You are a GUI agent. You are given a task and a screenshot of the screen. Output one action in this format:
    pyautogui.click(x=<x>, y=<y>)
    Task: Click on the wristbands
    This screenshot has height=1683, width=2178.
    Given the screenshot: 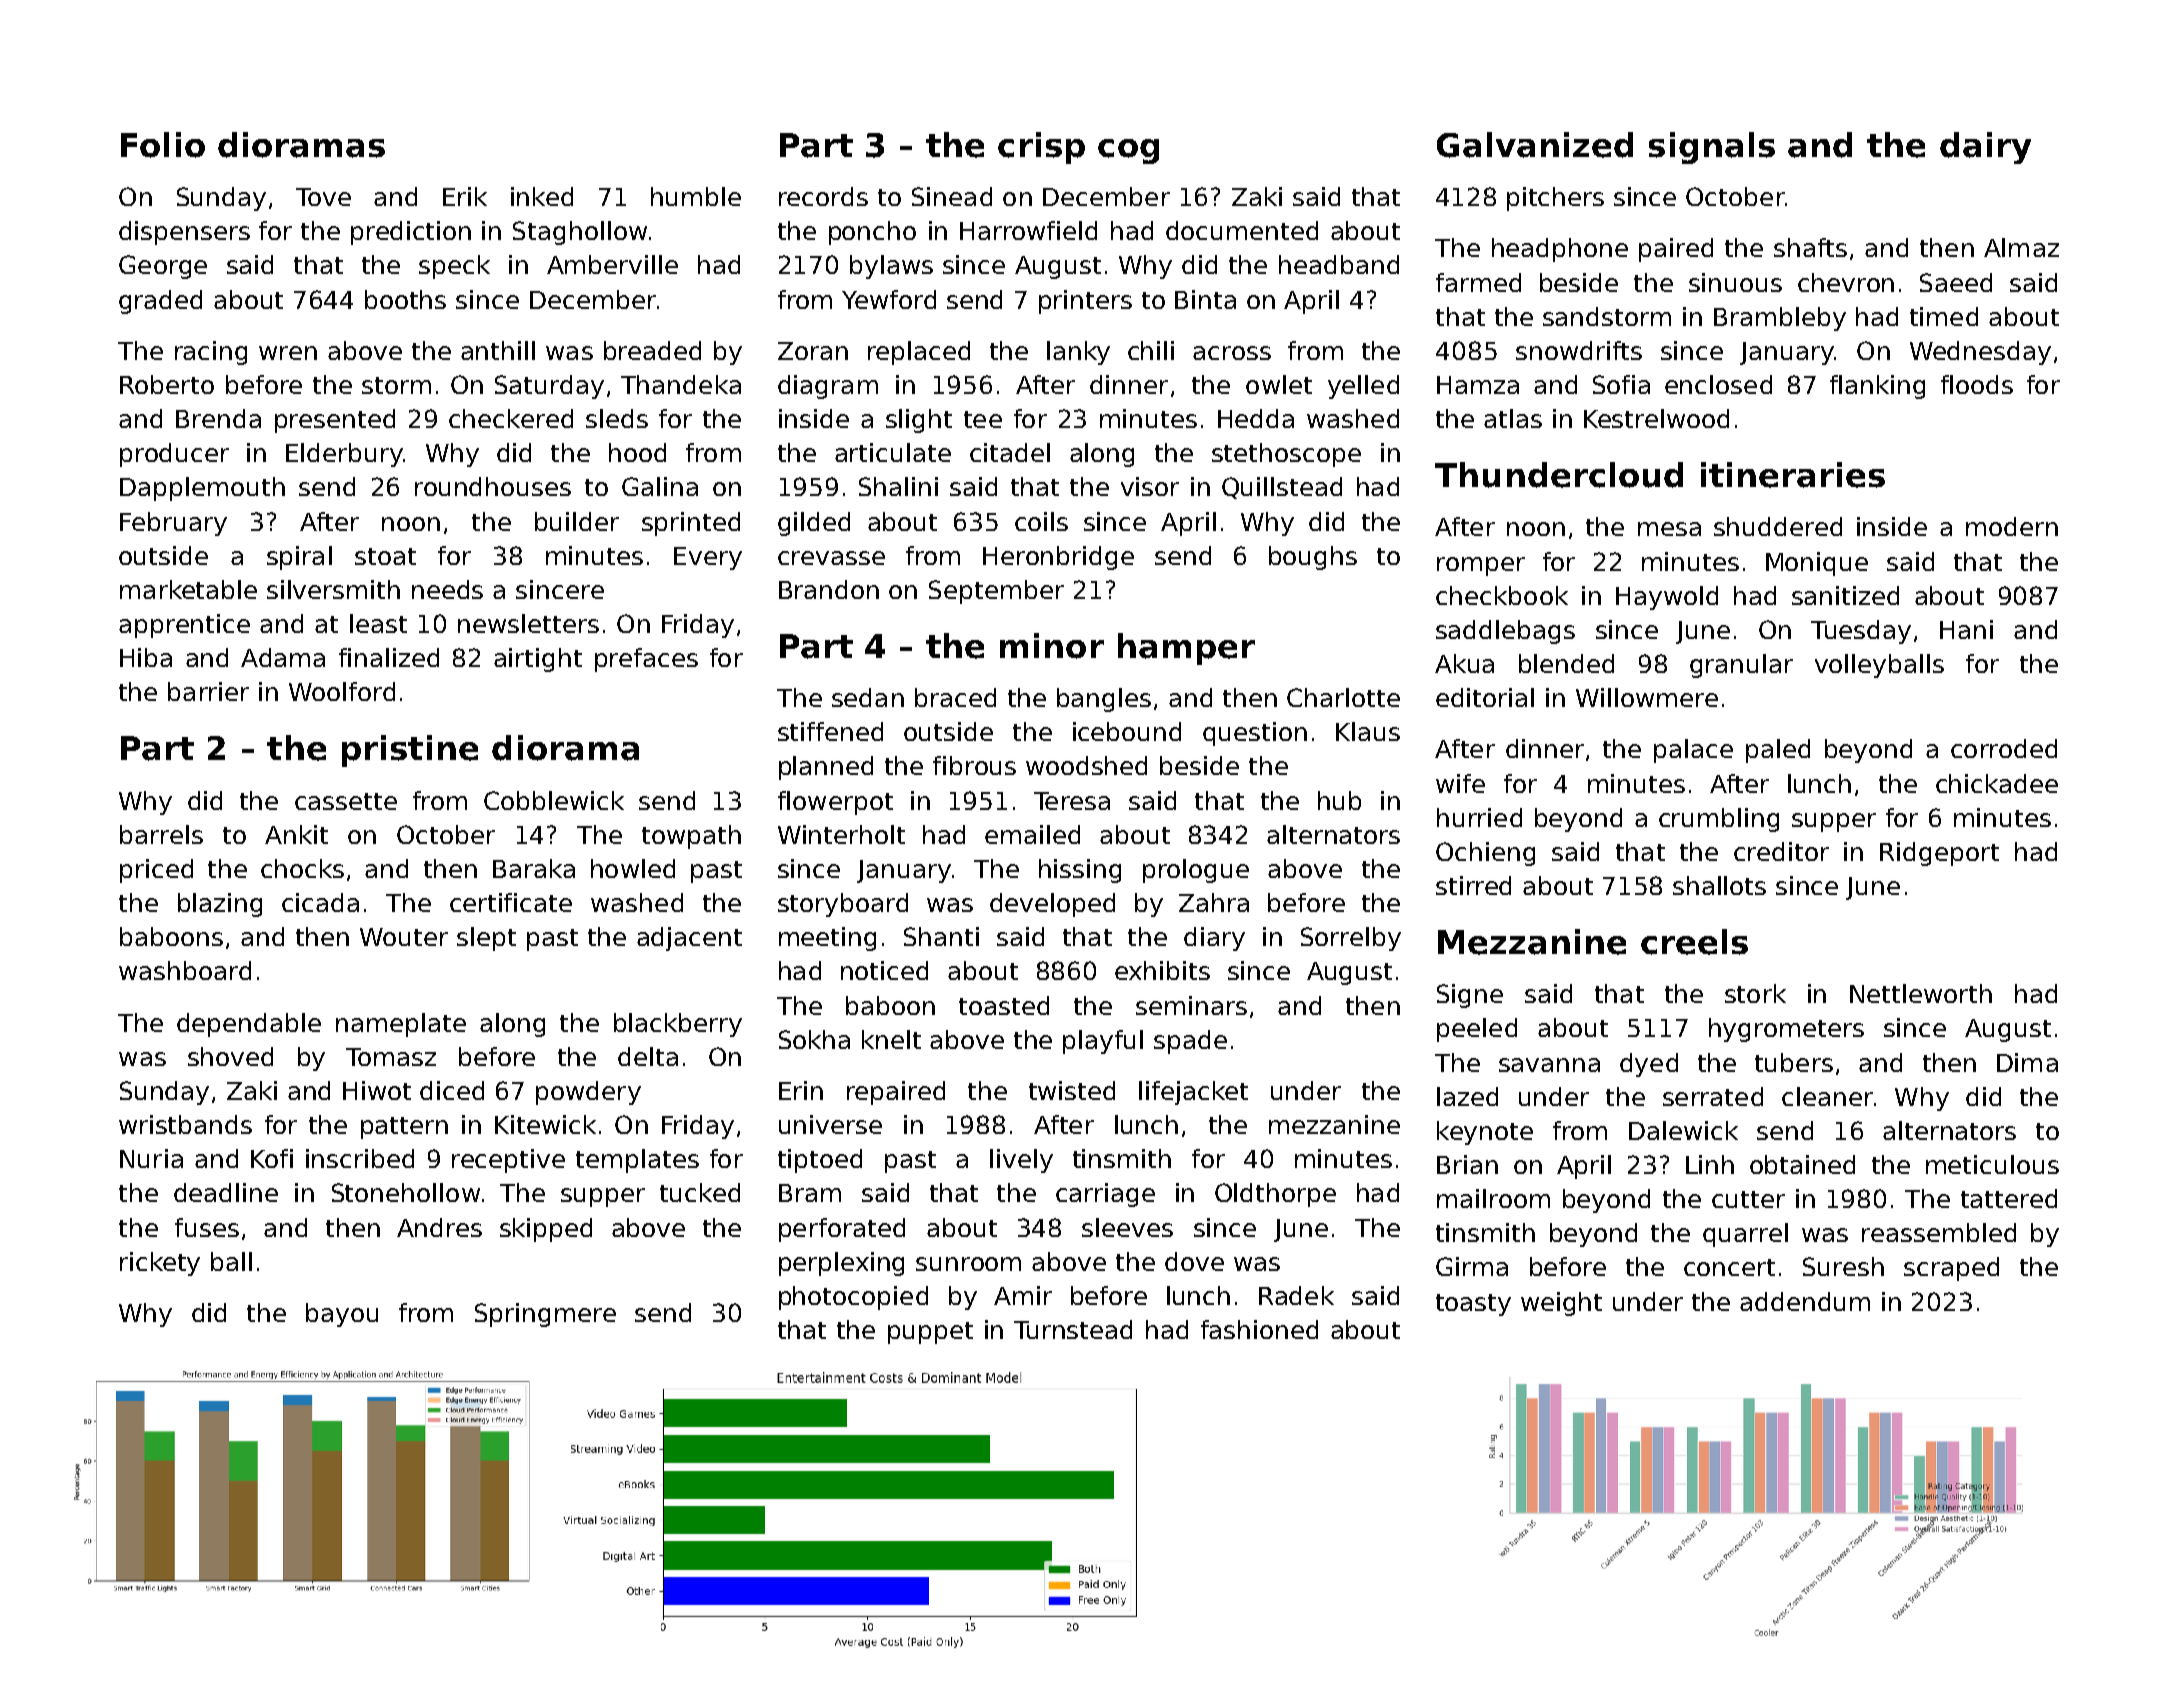 What is the action you would take?
    pyautogui.click(x=185, y=1124)
